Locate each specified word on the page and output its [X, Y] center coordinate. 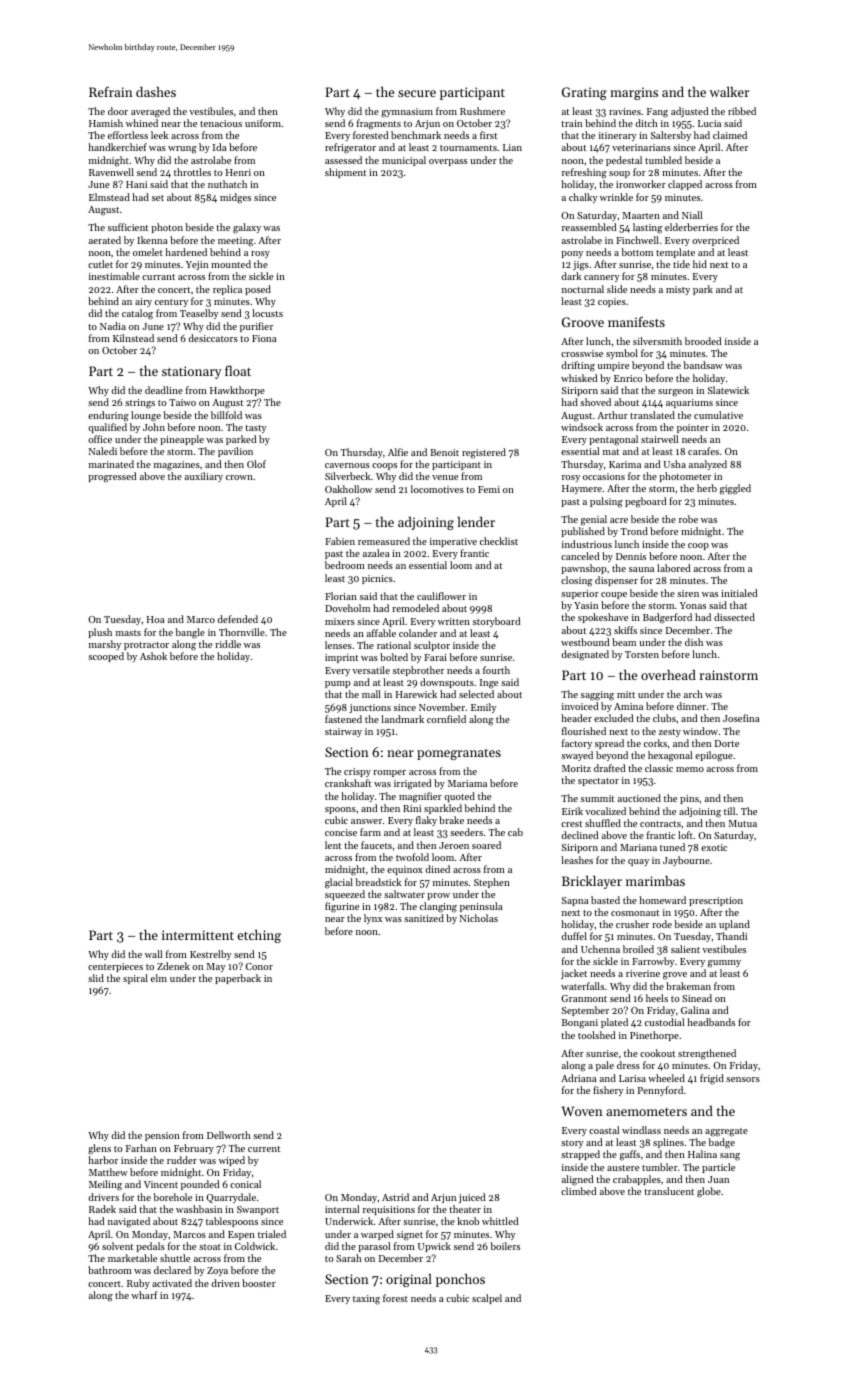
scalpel [487, 1299]
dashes [156, 92]
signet [410, 1236]
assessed [343, 160]
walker [729, 92]
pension [162, 1136]
